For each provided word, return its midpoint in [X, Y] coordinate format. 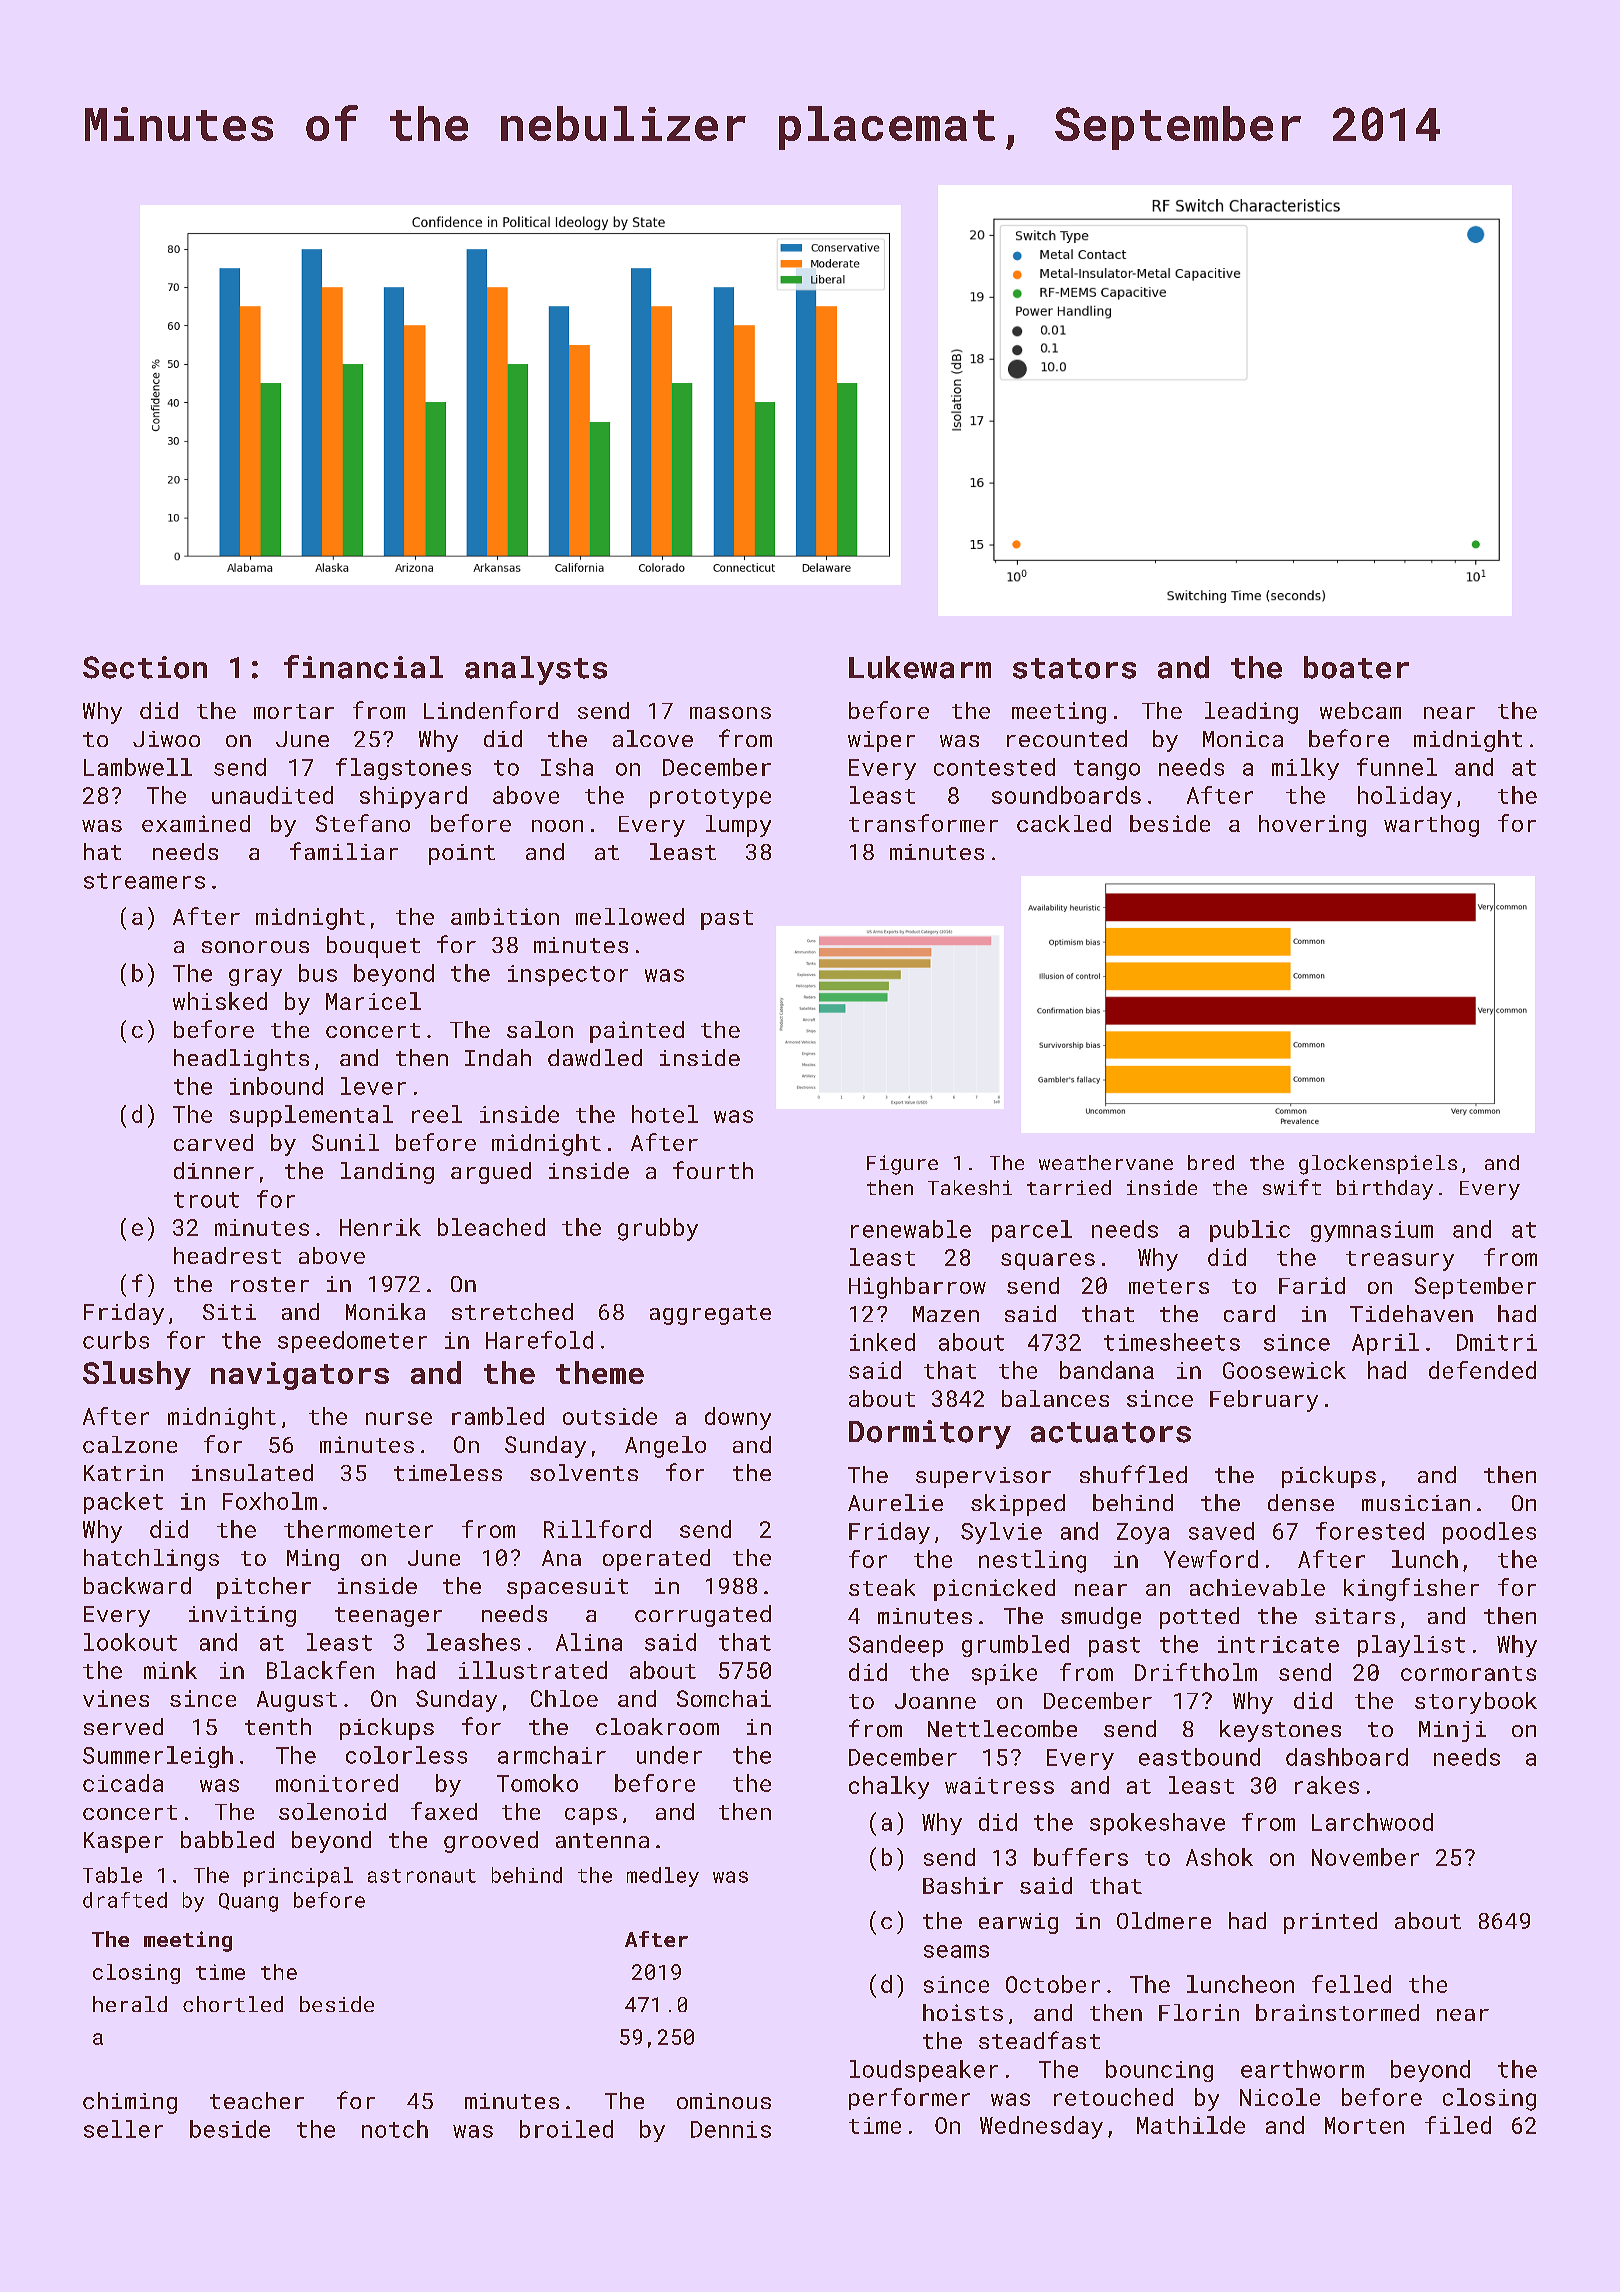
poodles [1489, 1533]
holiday [1405, 797]
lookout [130, 1642]
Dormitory [930, 1434]
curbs [116, 1340]
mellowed [630, 916]
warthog [1431, 826]
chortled [233, 2004]
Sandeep [896, 1646]
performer [909, 2099]
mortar [294, 711]
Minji [1452, 1731]
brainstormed [1337, 2012]
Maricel [373, 1001]
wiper [881, 741]
